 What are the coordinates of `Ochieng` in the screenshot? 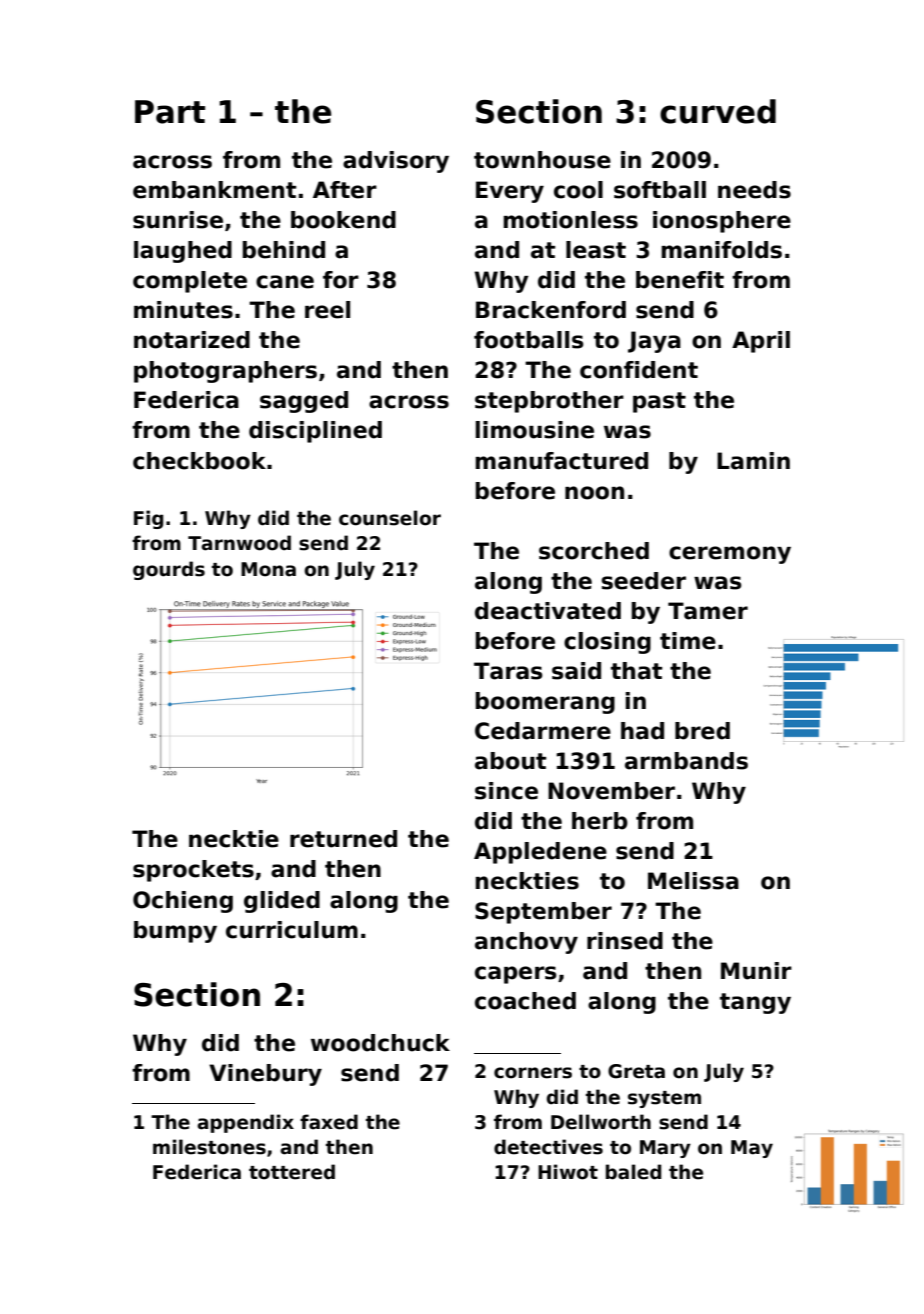 It's located at (183, 902).
